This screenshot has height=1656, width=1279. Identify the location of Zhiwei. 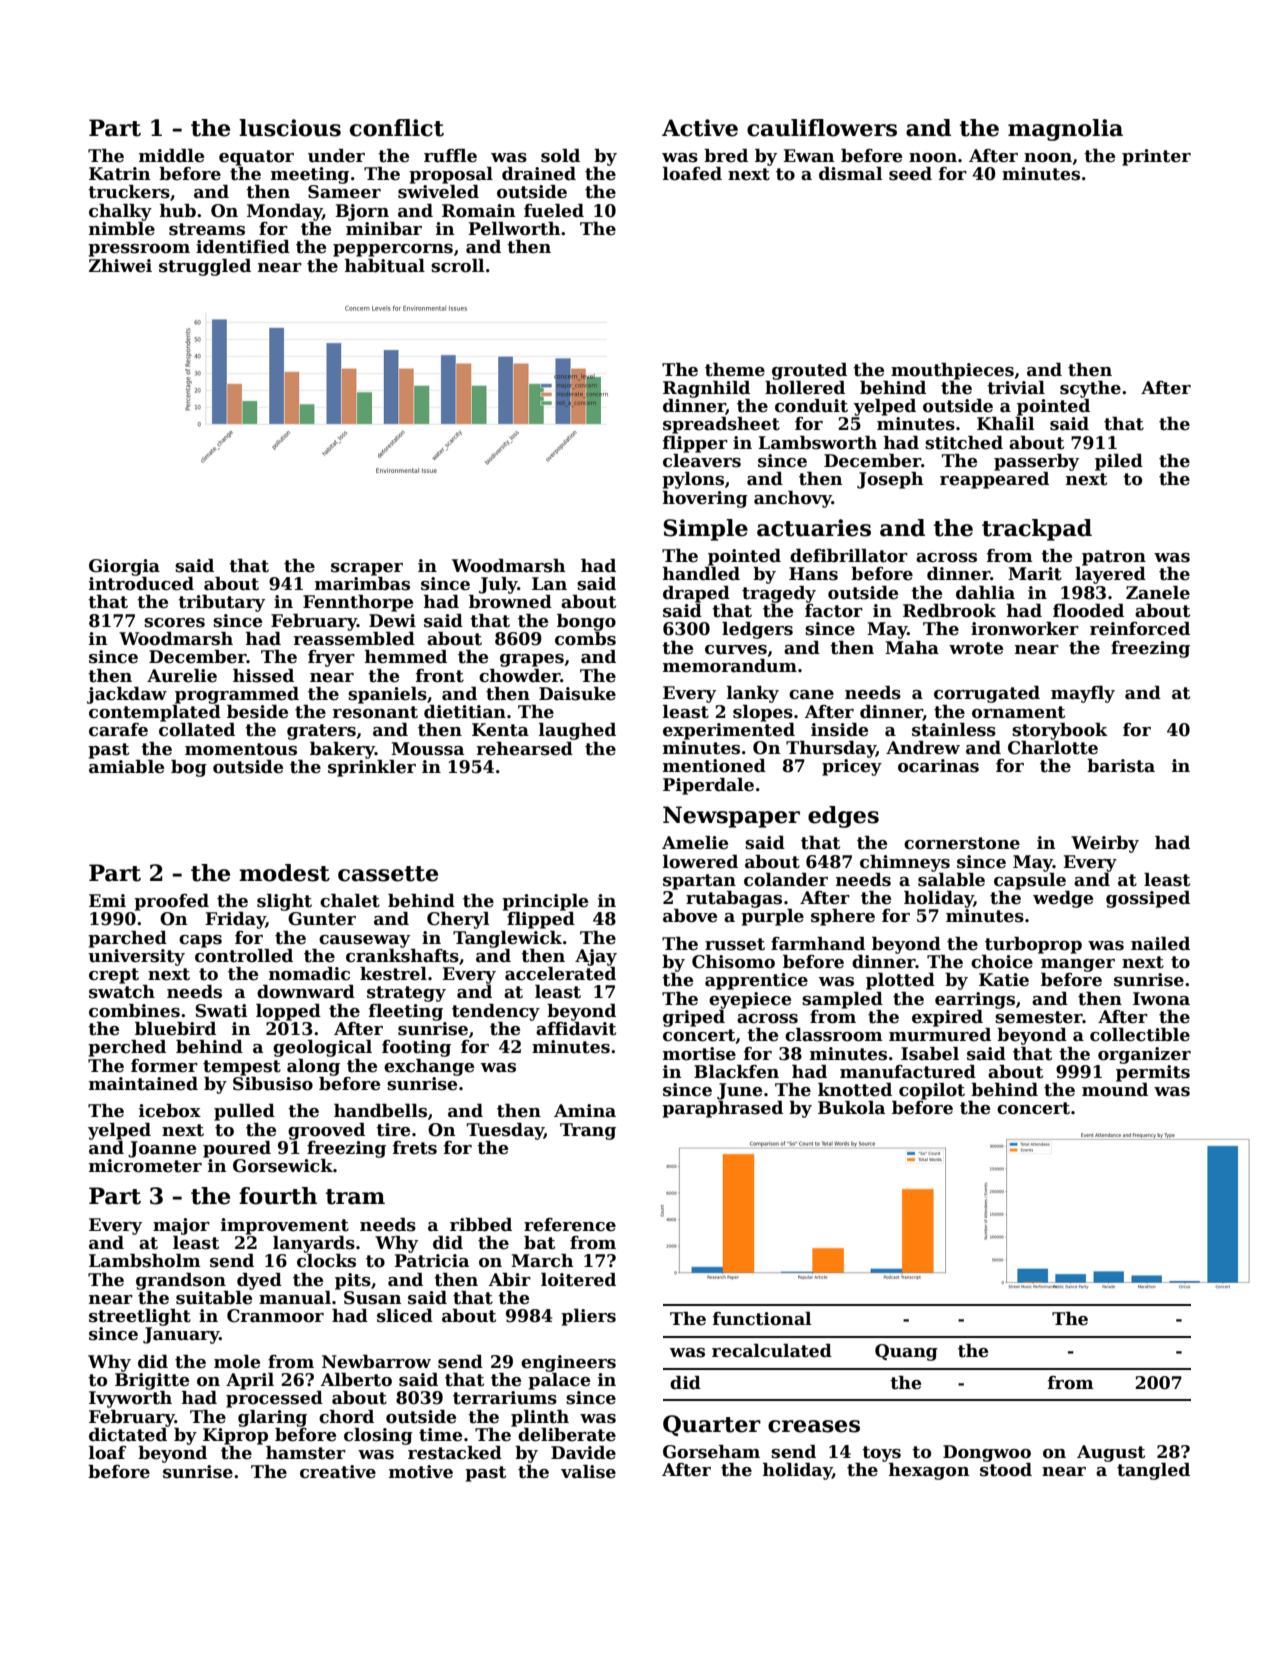
(120, 266).
